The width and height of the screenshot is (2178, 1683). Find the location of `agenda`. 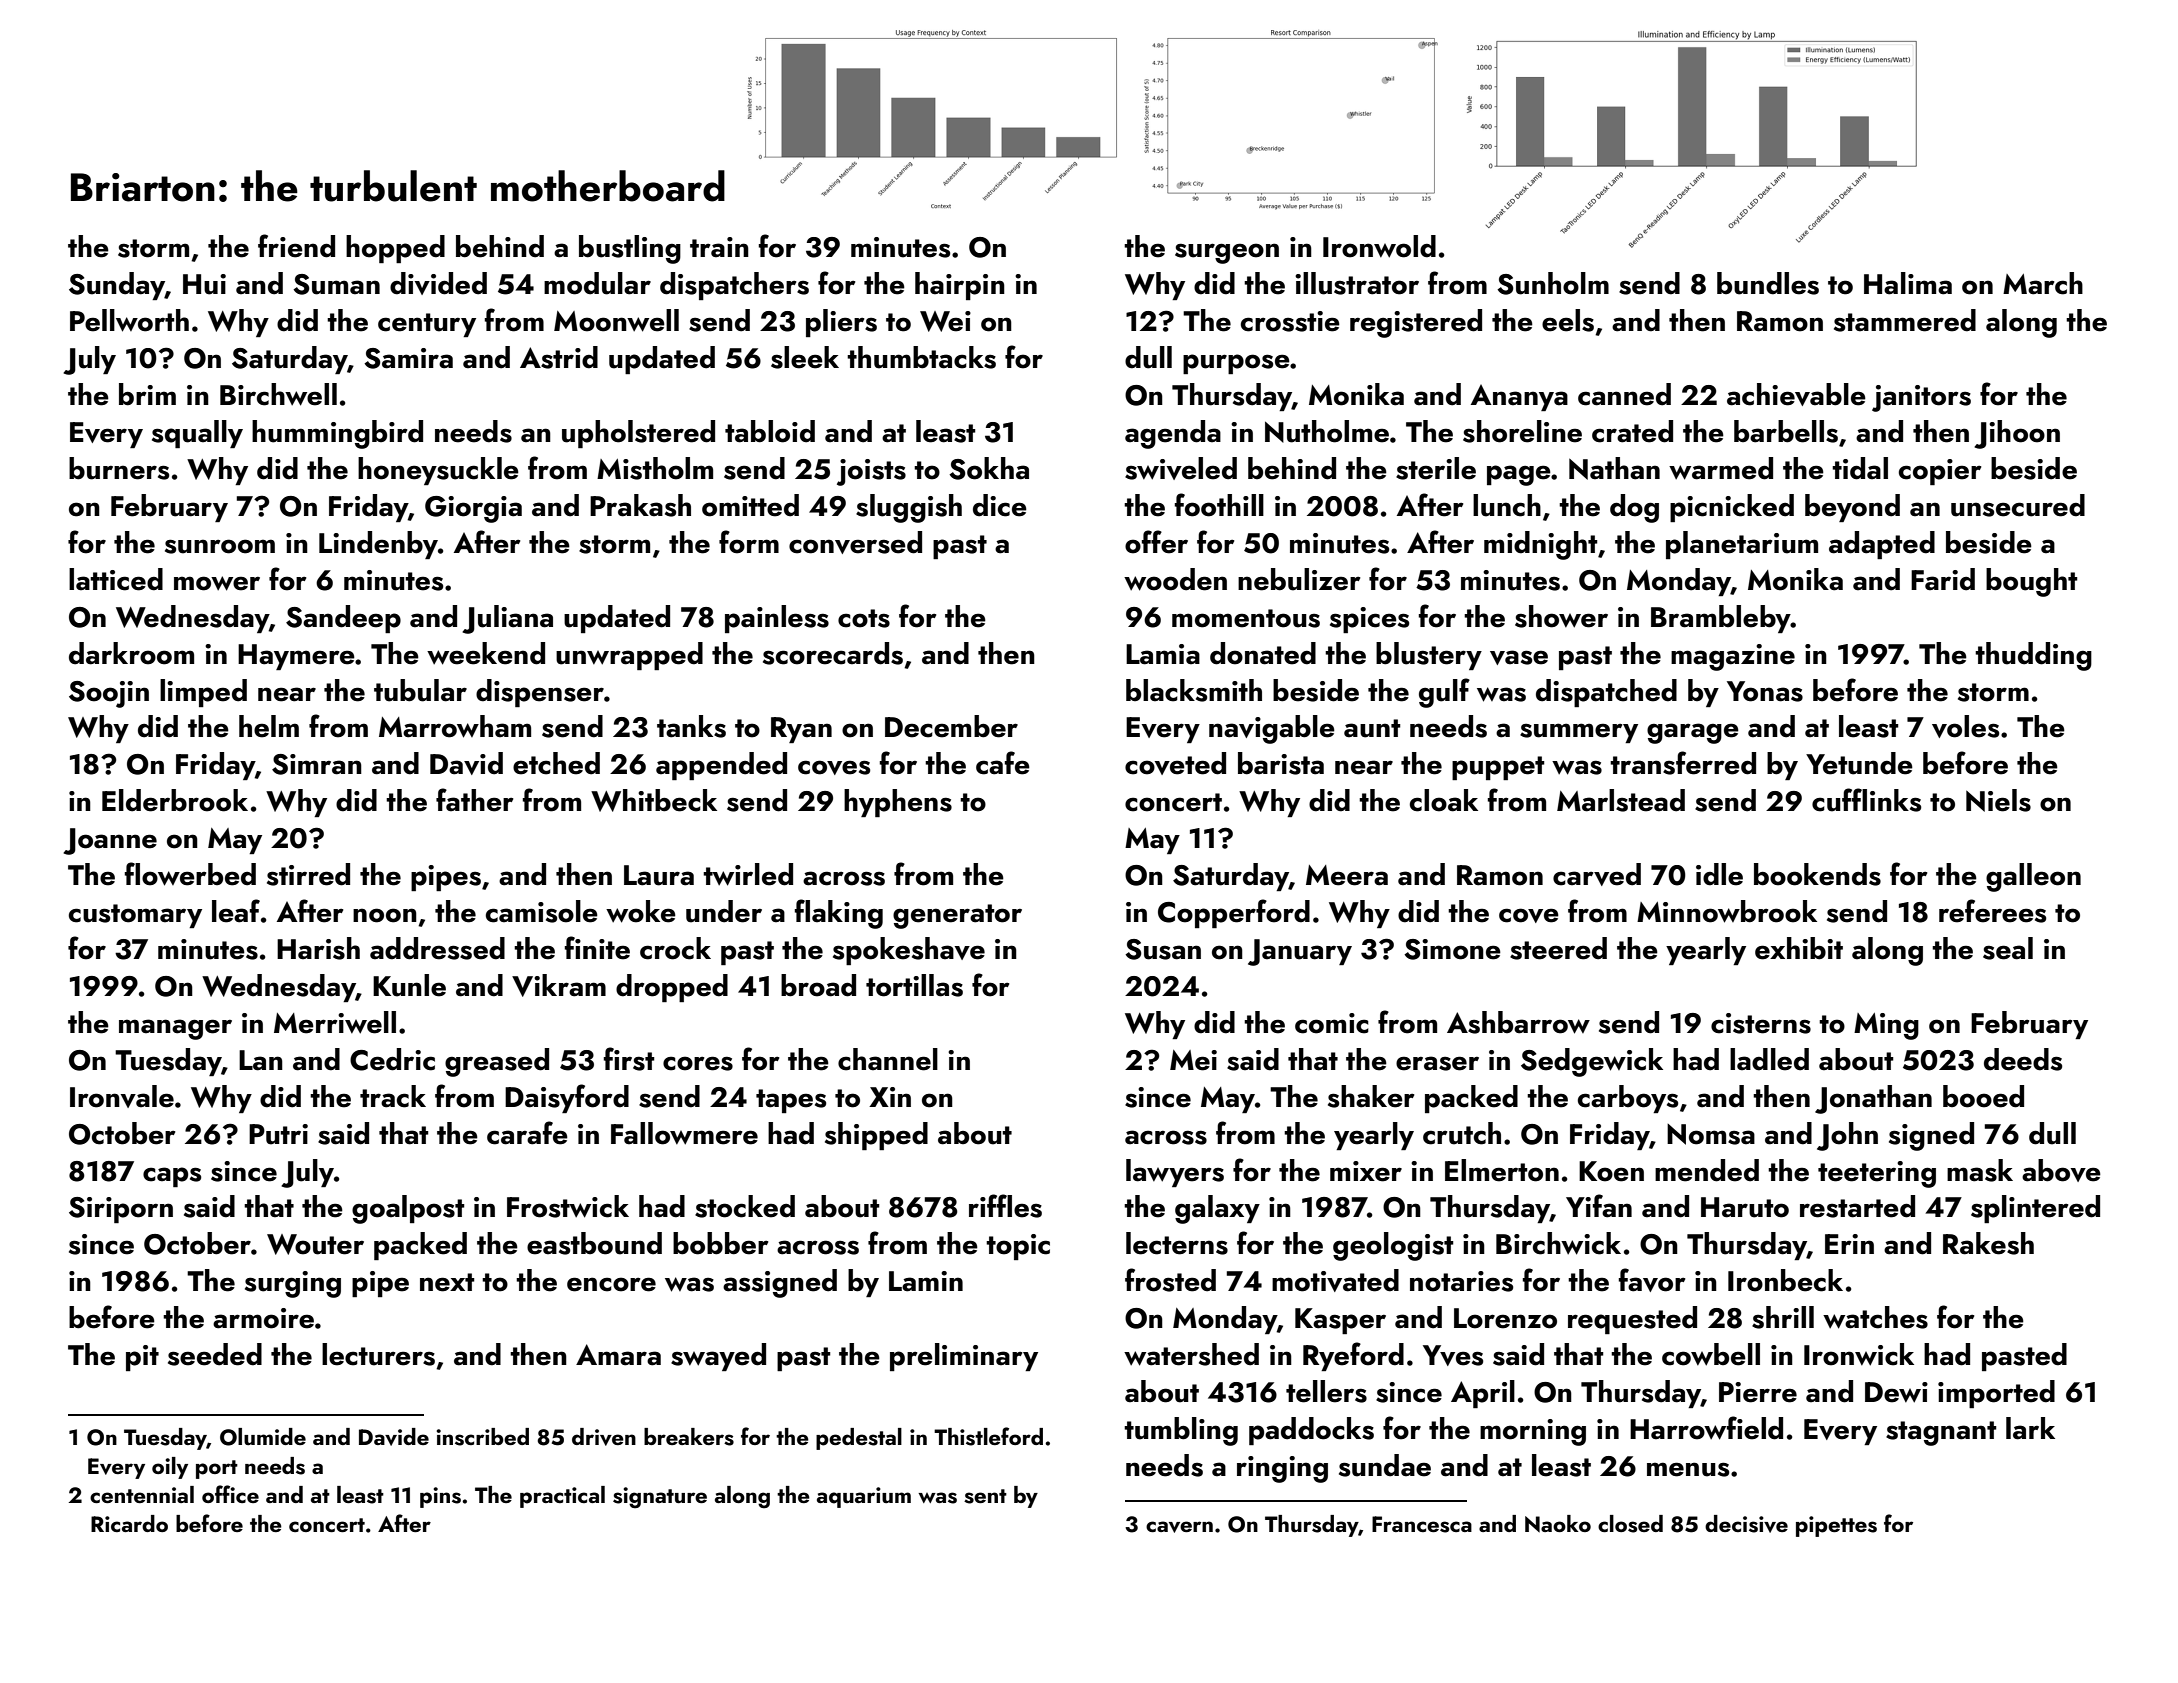

agenda is located at coordinates (1173, 434).
